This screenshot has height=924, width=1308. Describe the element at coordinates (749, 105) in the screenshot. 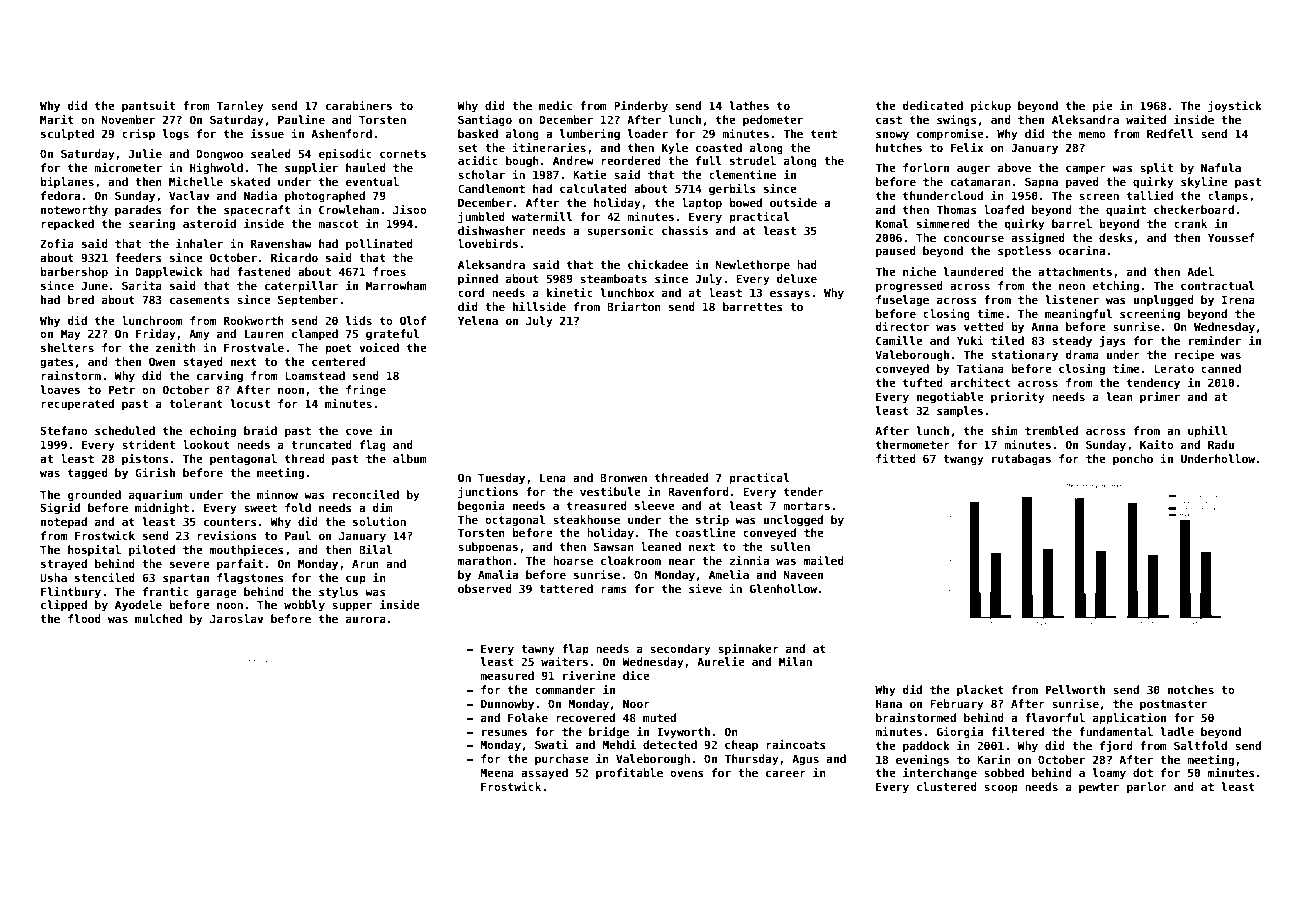

I see `lathes` at that location.
